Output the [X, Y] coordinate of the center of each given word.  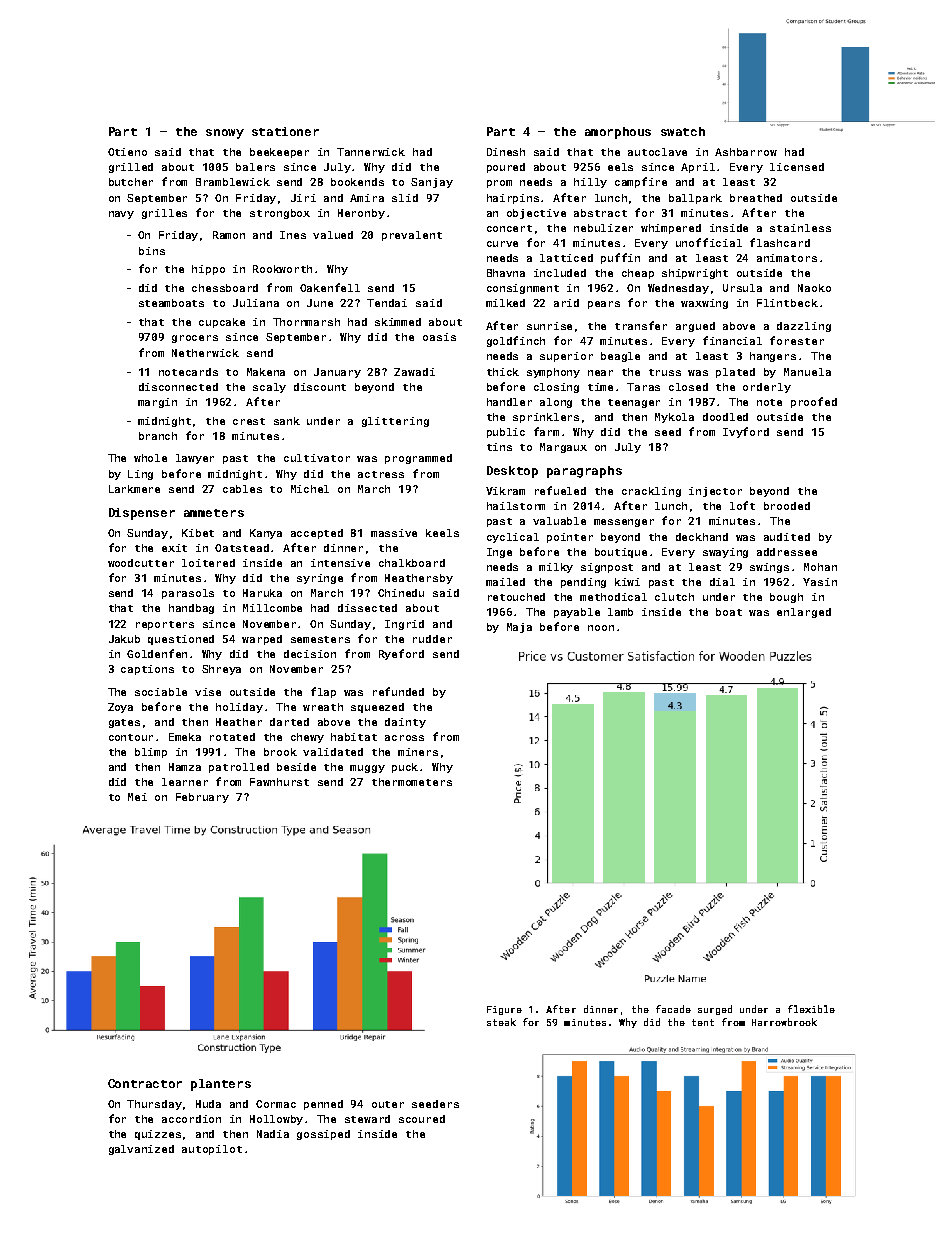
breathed [756, 198]
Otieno [127, 152]
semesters [320, 639]
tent [703, 1022]
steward [367, 1119]
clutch [674, 597]
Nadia [273, 1134]
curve [502, 244]
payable [577, 613]
